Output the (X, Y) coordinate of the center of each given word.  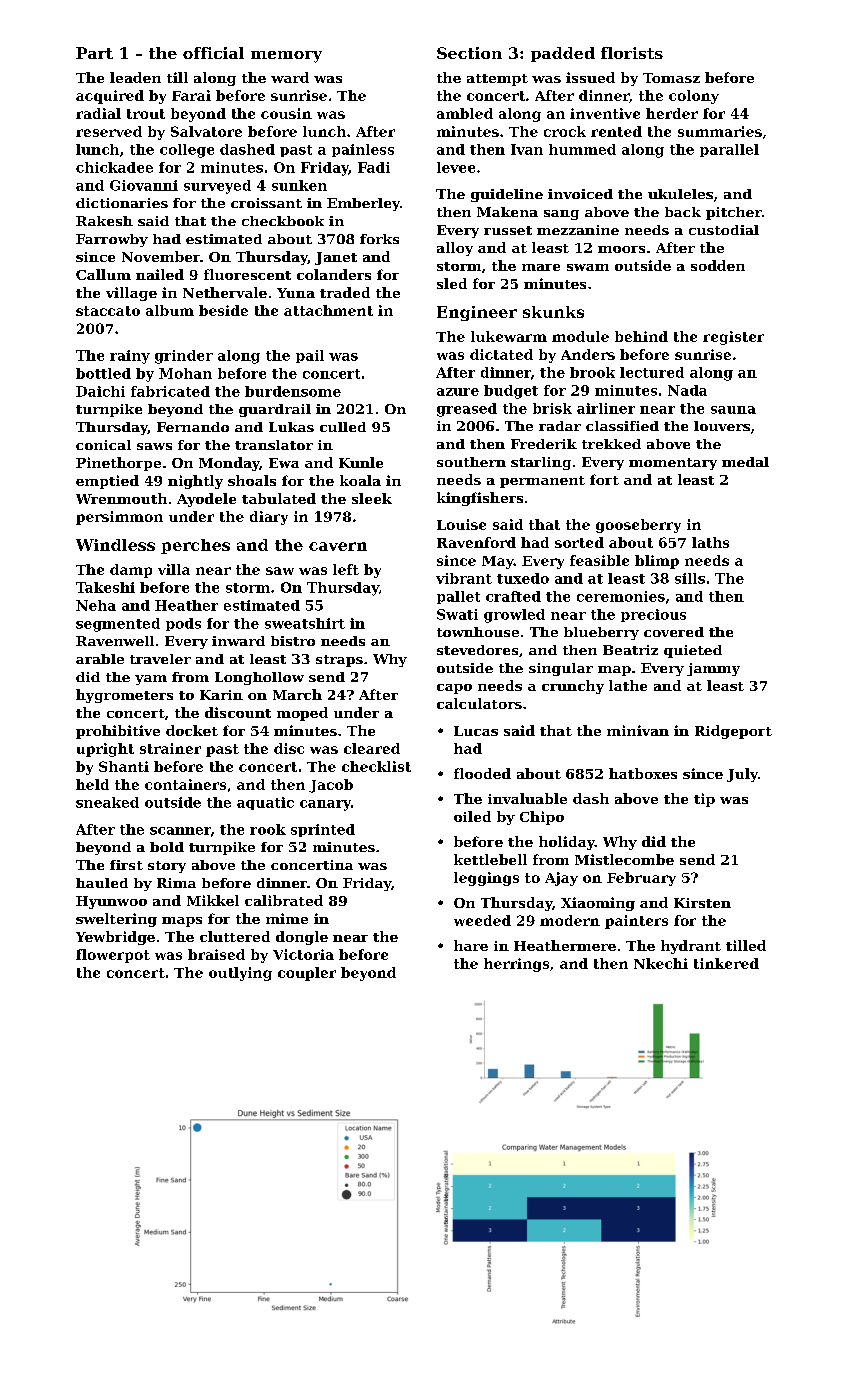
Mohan (185, 373)
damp (131, 571)
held (92, 784)
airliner (606, 408)
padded (563, 54)
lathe (628, 685)
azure (458, 392)
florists (632, 53)
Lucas (476, 731)
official (213, 53)
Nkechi (661, 963)
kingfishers (480, 499)
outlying (240, 974)
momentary (673, 464)
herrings (516, 965)
